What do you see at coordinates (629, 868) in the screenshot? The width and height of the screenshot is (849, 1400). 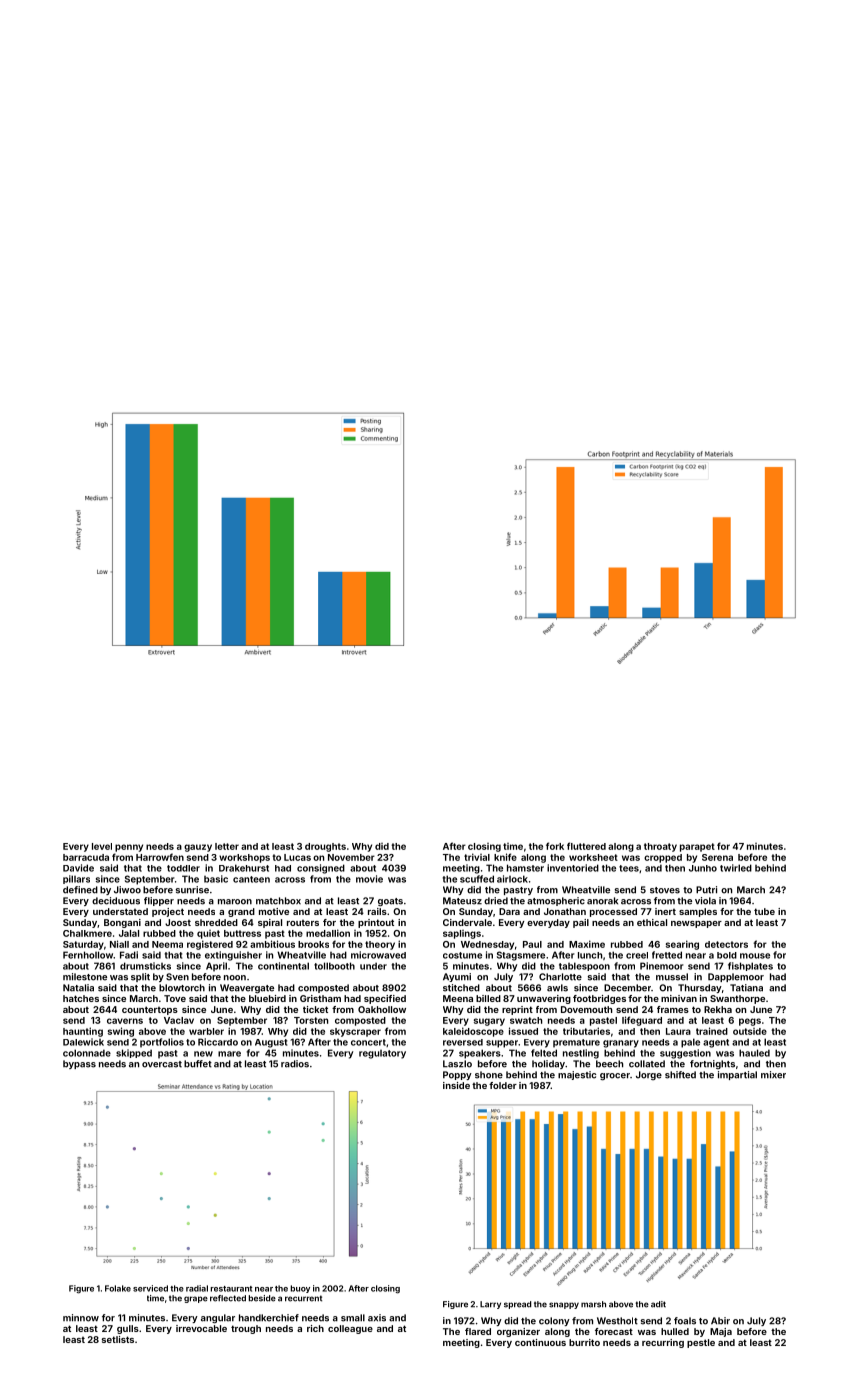 I see `tees` at bounding box center [629, 868].
